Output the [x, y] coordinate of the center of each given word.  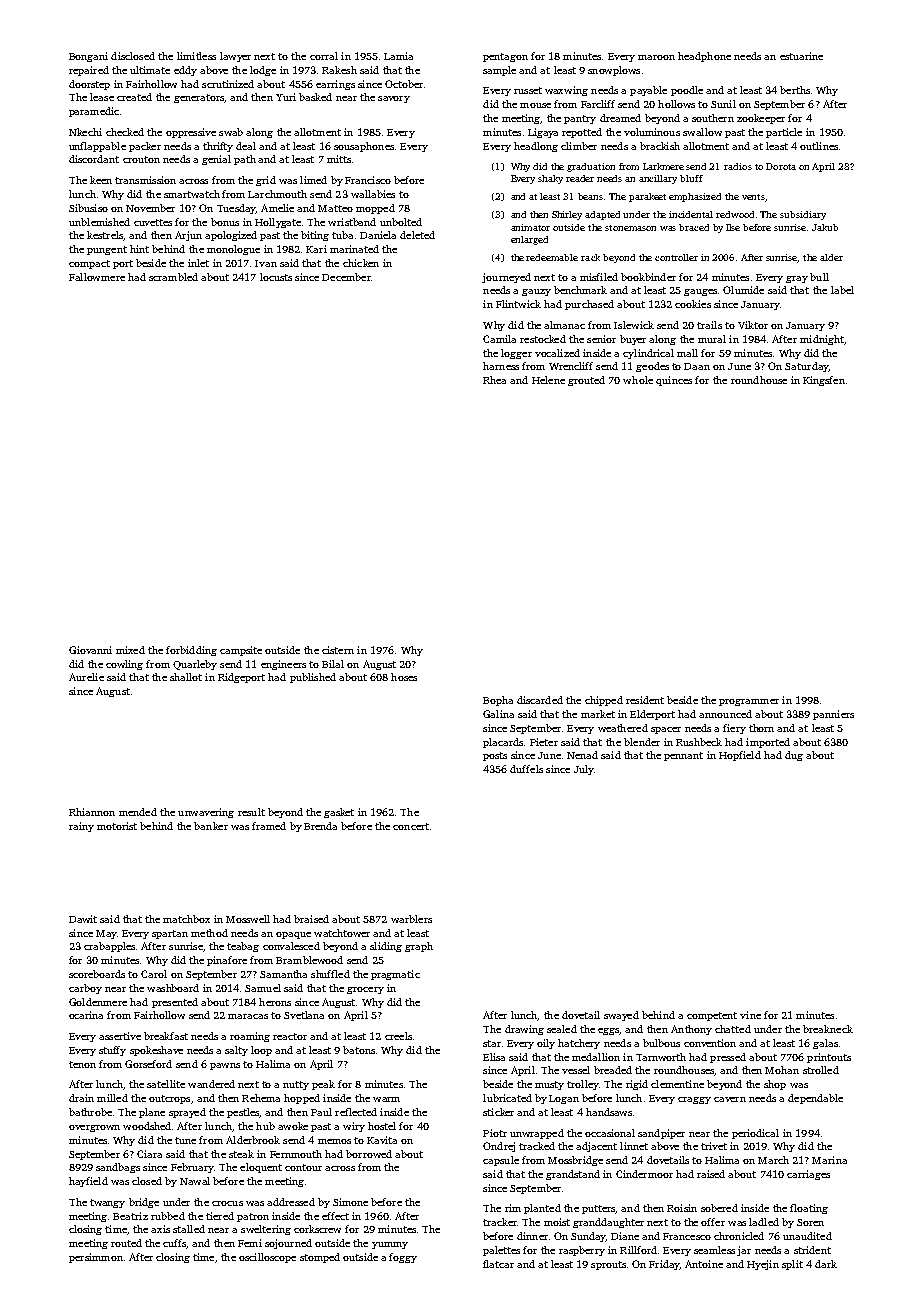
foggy [403, 1258]
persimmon [96, 1258]
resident [645, 700]
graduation [591, 167]
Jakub [825, 227]
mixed [130, 650]
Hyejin [763, 1265]
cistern [338, 650]
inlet [198, 263]
